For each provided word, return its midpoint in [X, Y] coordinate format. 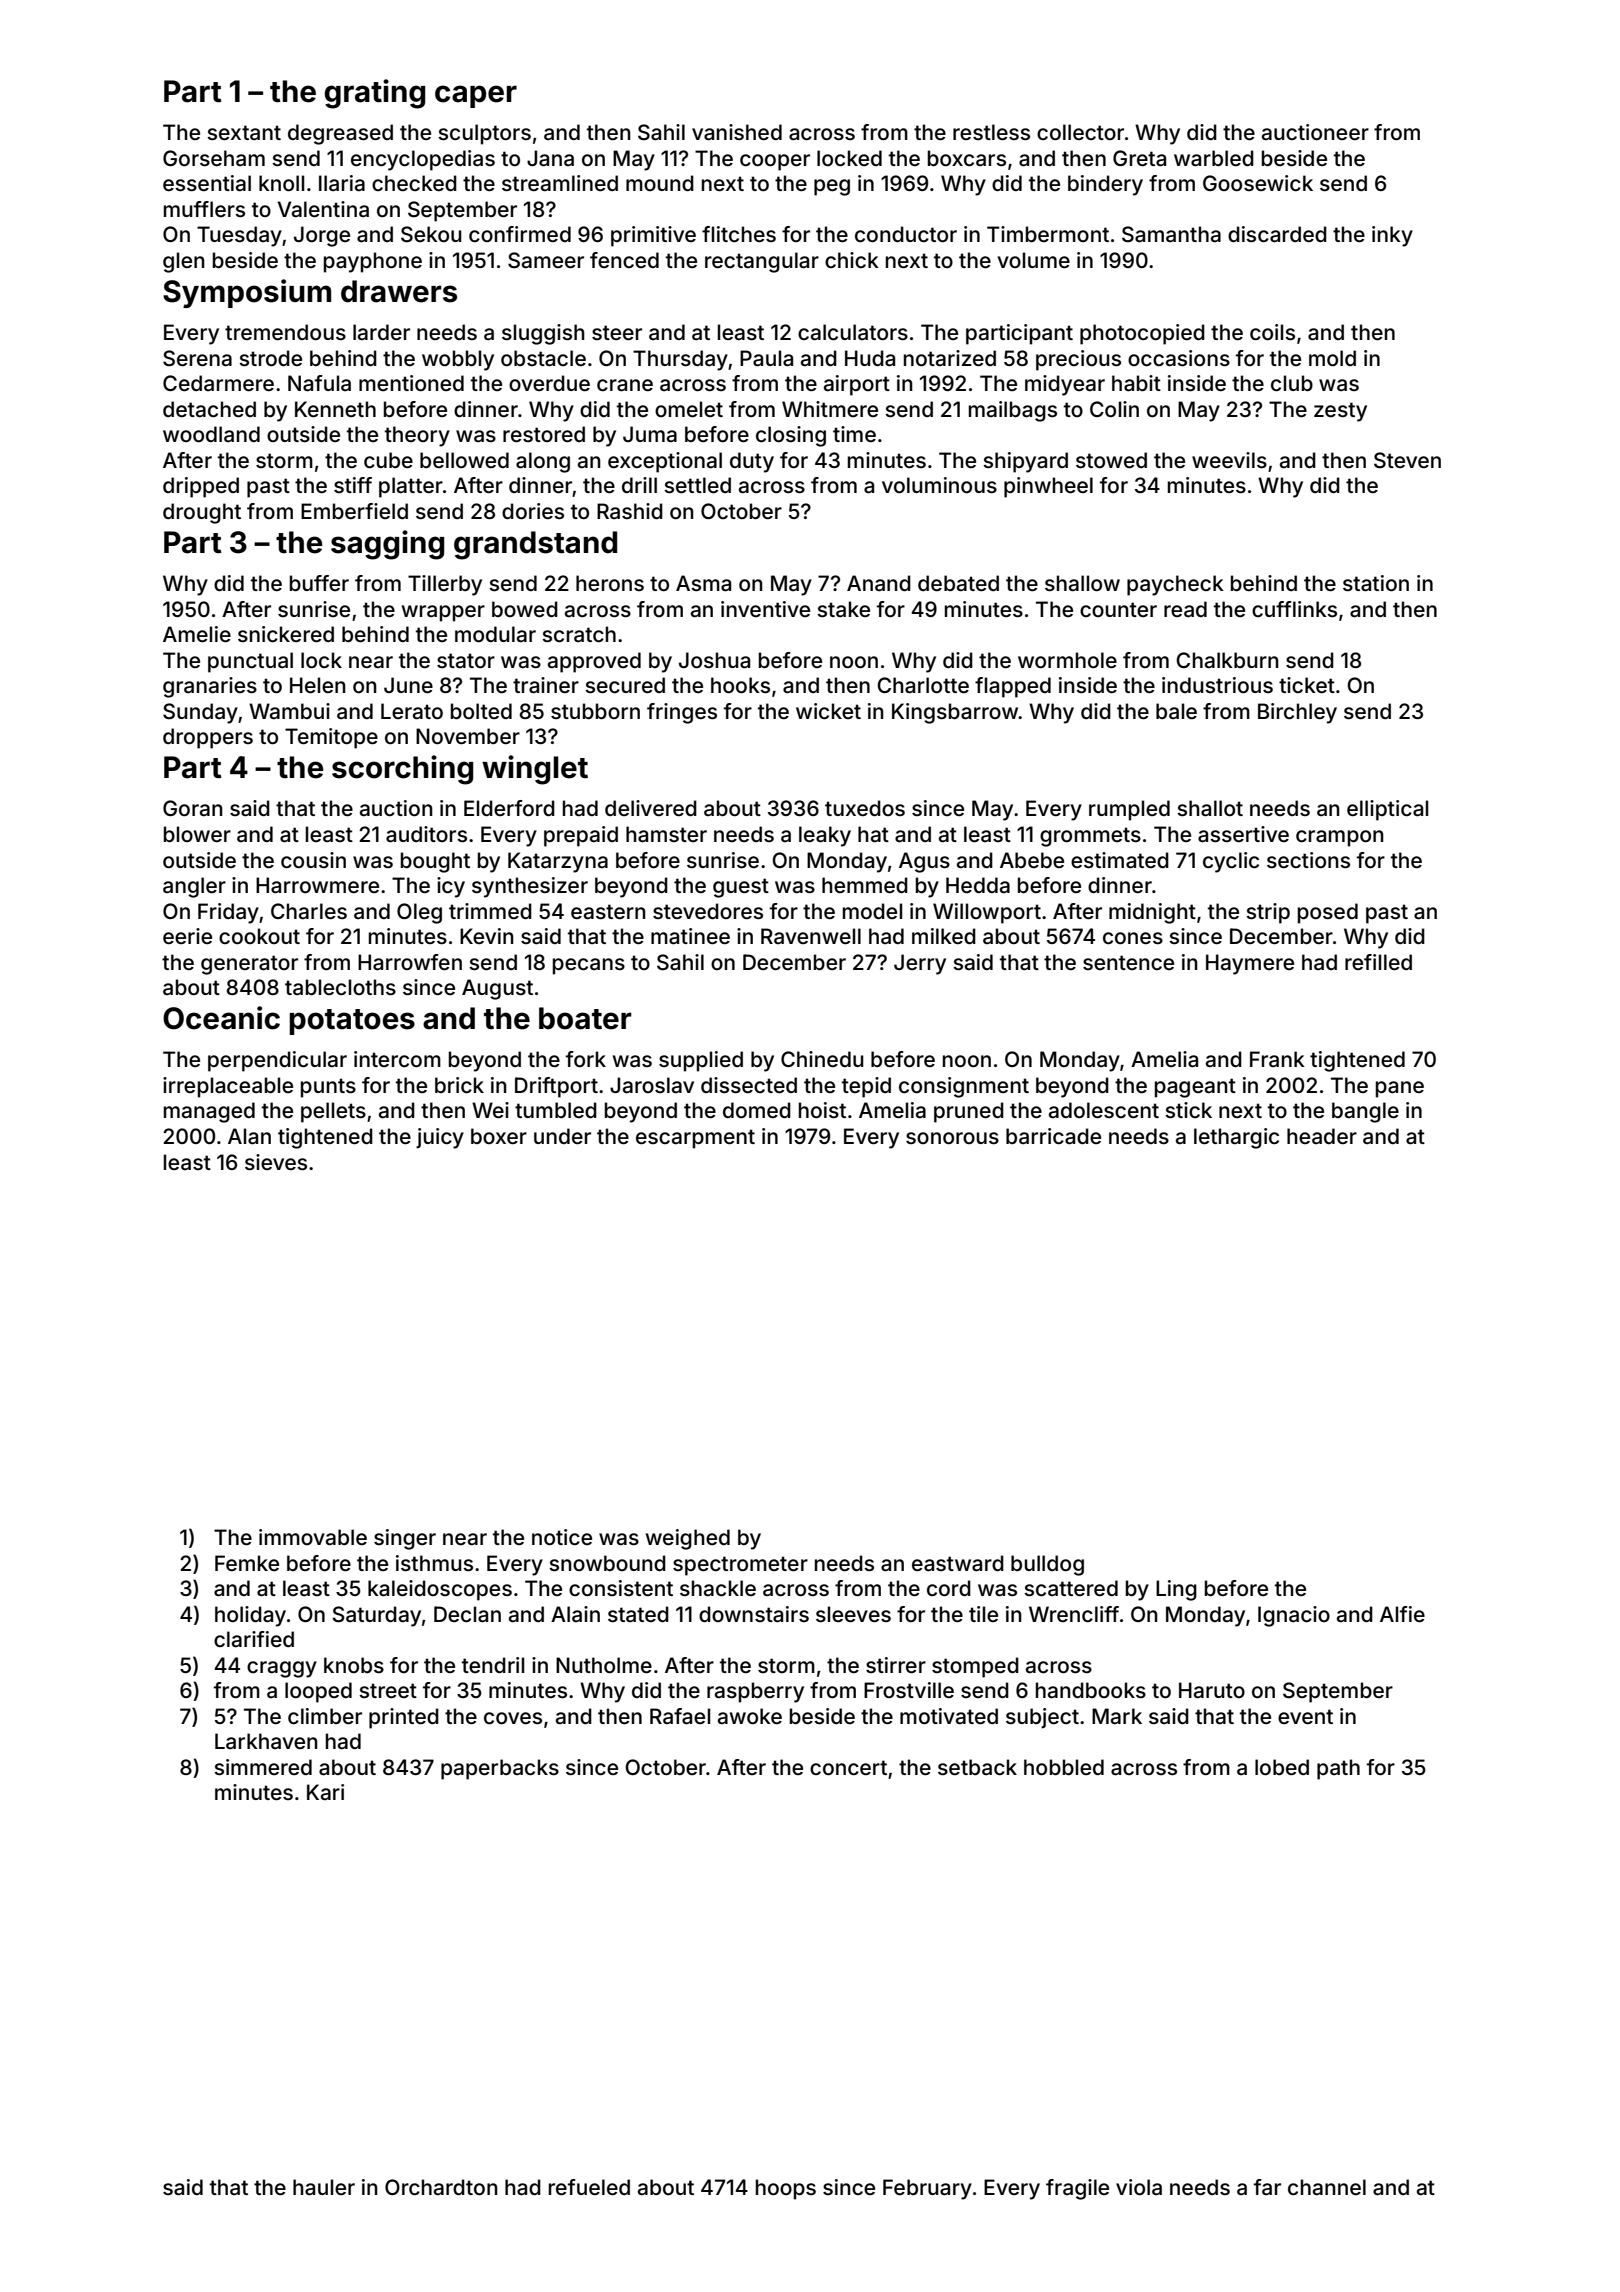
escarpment [695, 1139]
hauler [324, 2187]
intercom [397, 1059]
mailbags [1013, 411]
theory [417, 436]
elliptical [1387, 810]
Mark [1117, 1716]
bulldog [1047, 1565]
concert [848, 1767]
